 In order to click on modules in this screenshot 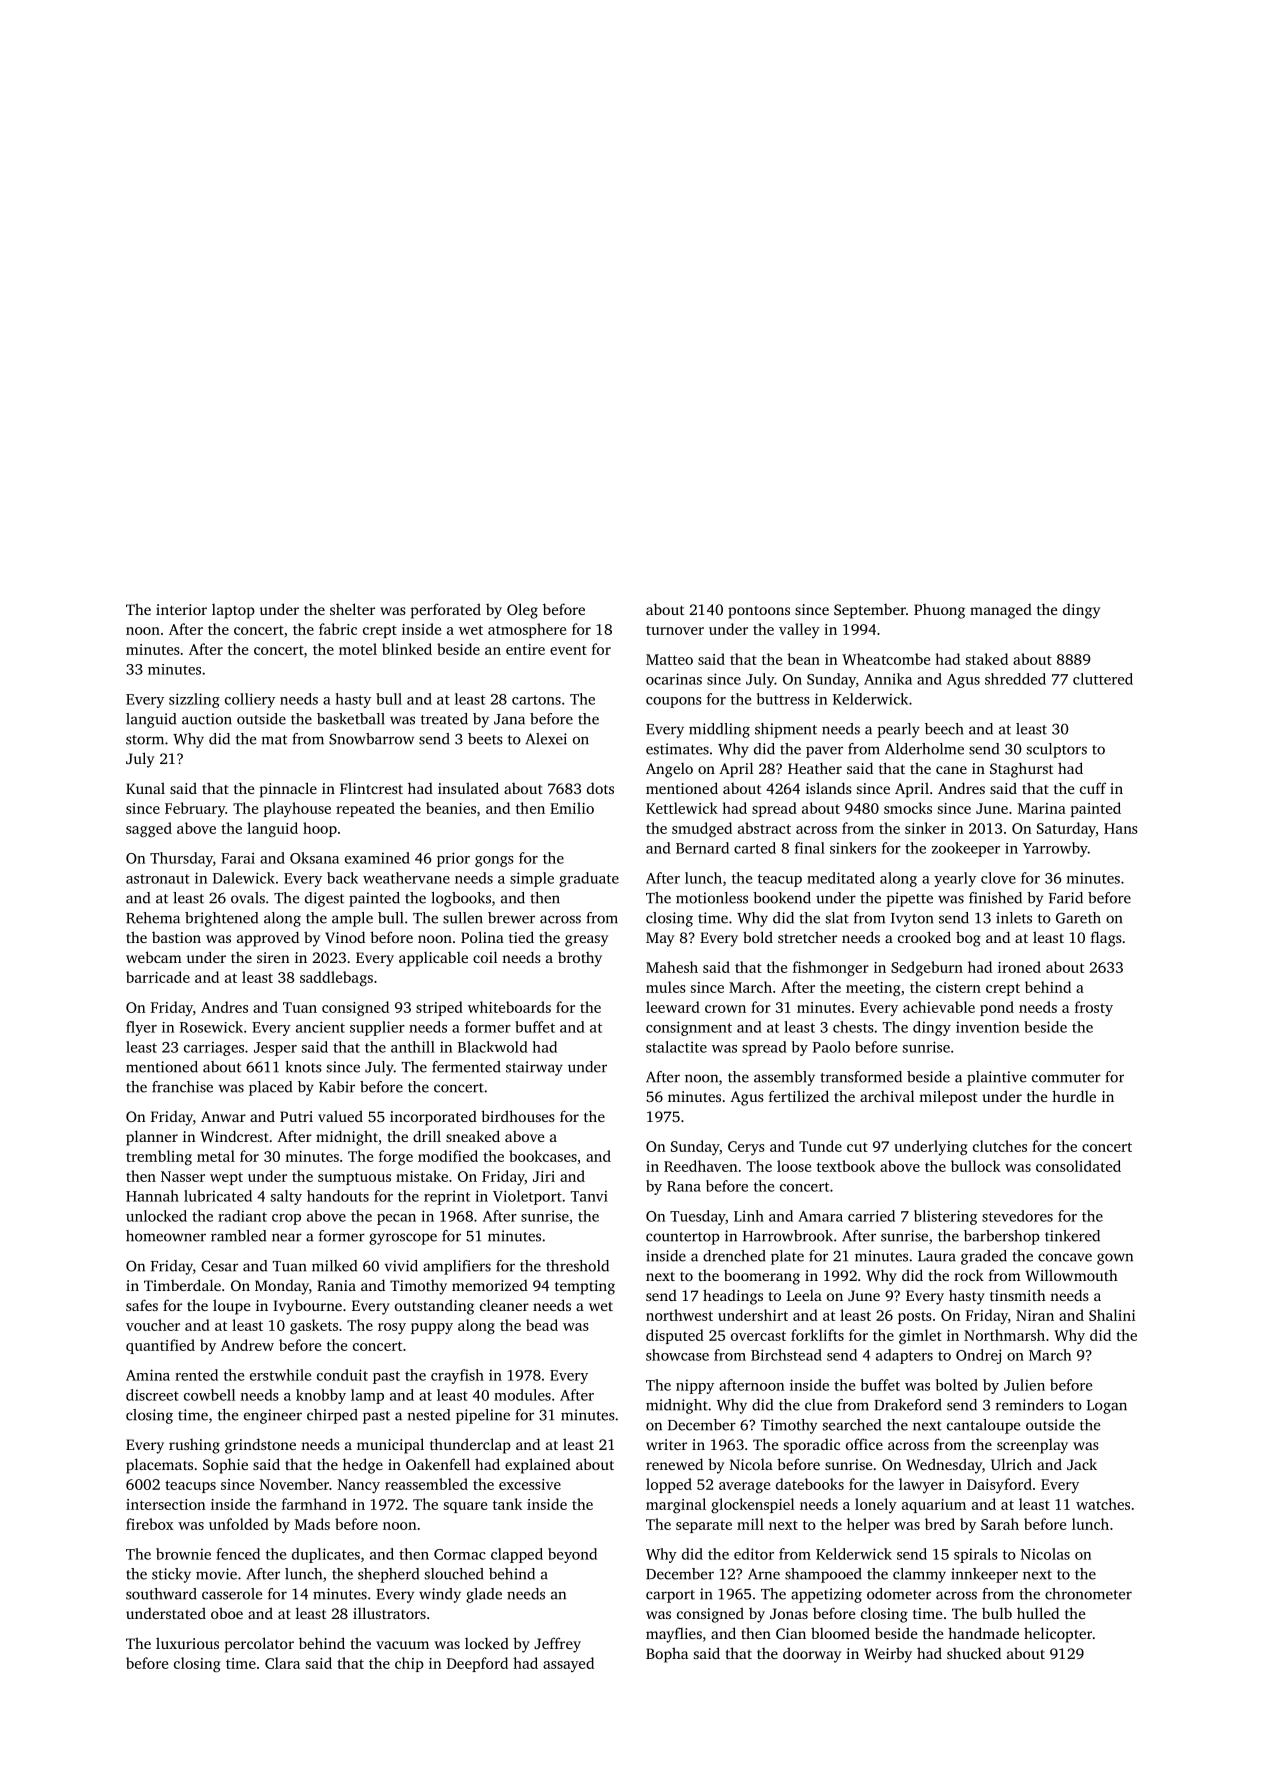, I will do `click(522, 1395)`.
